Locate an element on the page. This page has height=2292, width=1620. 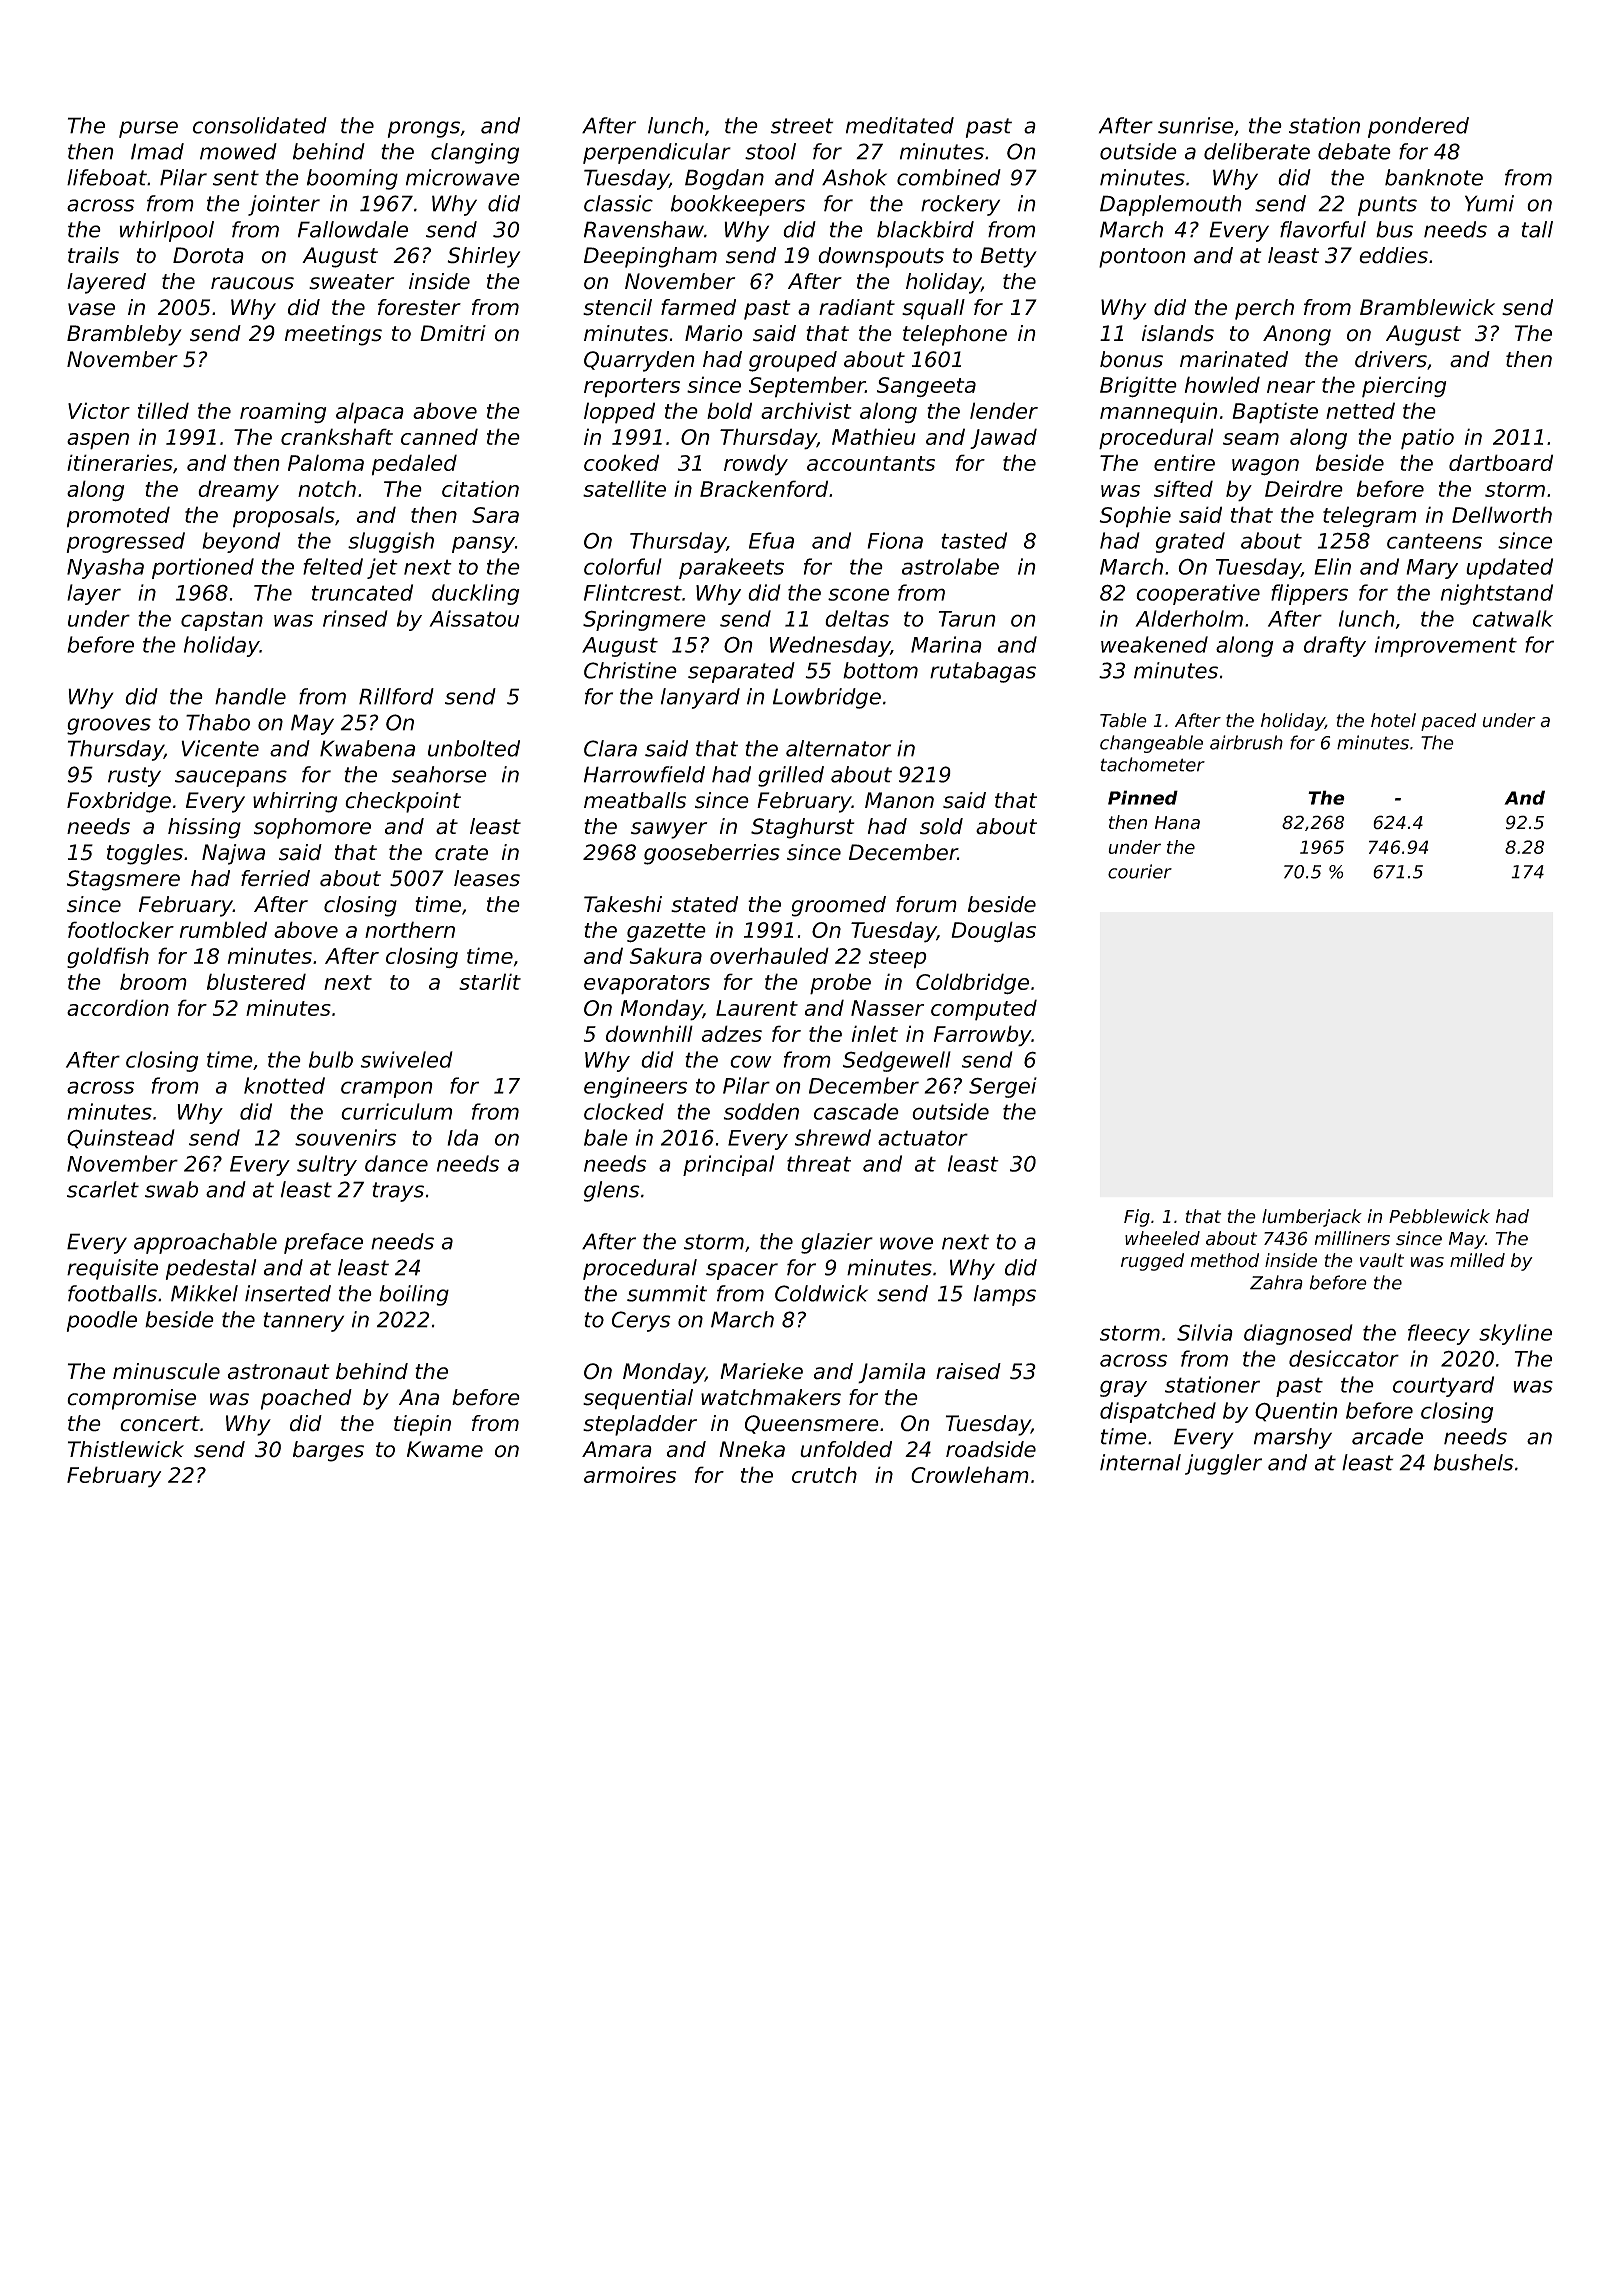
sunrise is located at coordinates (1196, 125).
